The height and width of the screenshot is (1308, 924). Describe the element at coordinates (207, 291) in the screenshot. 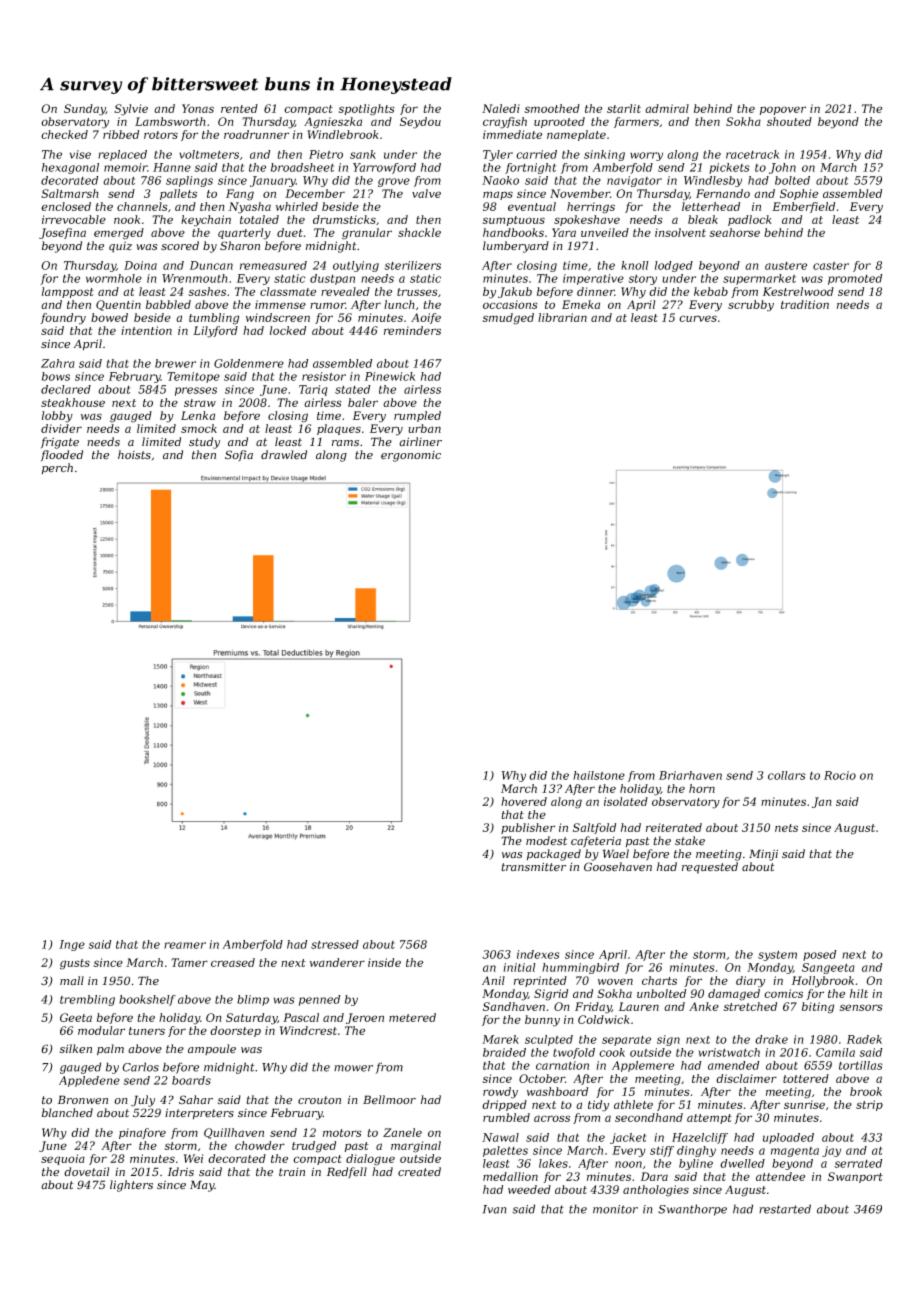

I see `sashes` at that location.
